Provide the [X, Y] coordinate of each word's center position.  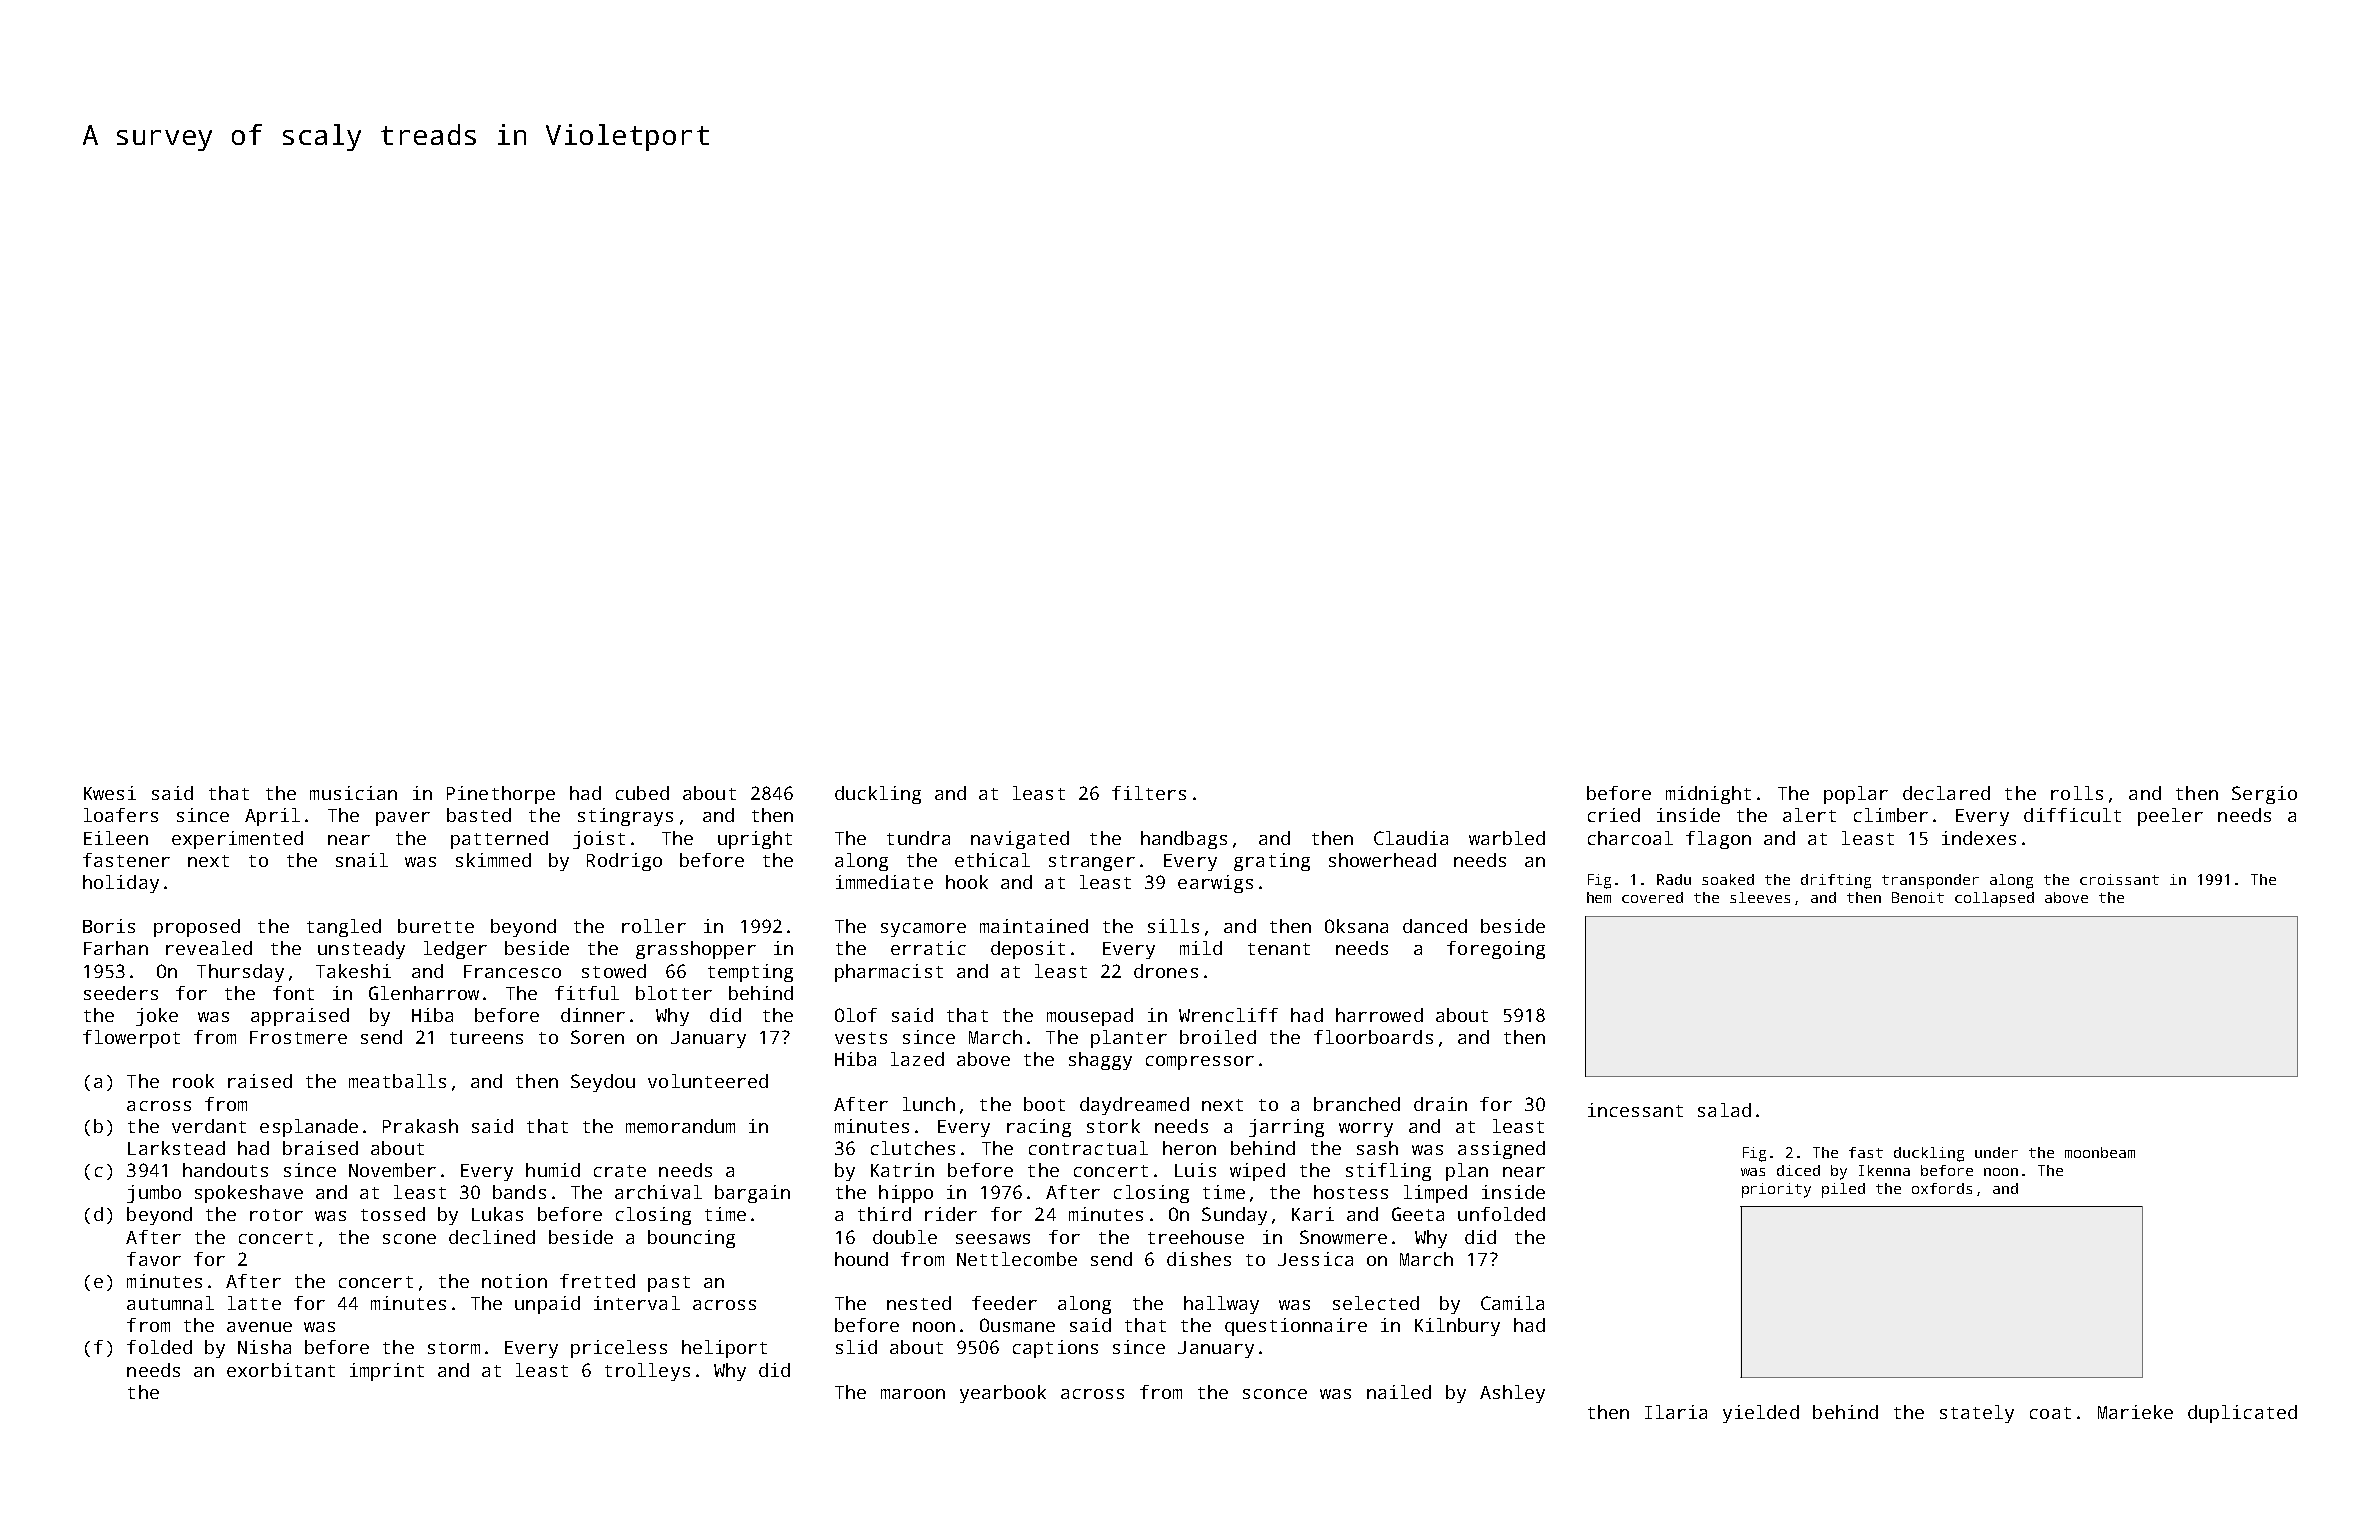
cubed [642, 793]
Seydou [603, 1083]
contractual [1088, 1148]
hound [861, 1259]
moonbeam [2100, 1152]
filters [1149, 793]
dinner [593, 1015]
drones [1166, 971]
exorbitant [281, 1370]
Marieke [2135, 1412]
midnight [1708, 795]
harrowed [1379, 1015]
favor [154, 1259]
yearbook [1003, 1394]
